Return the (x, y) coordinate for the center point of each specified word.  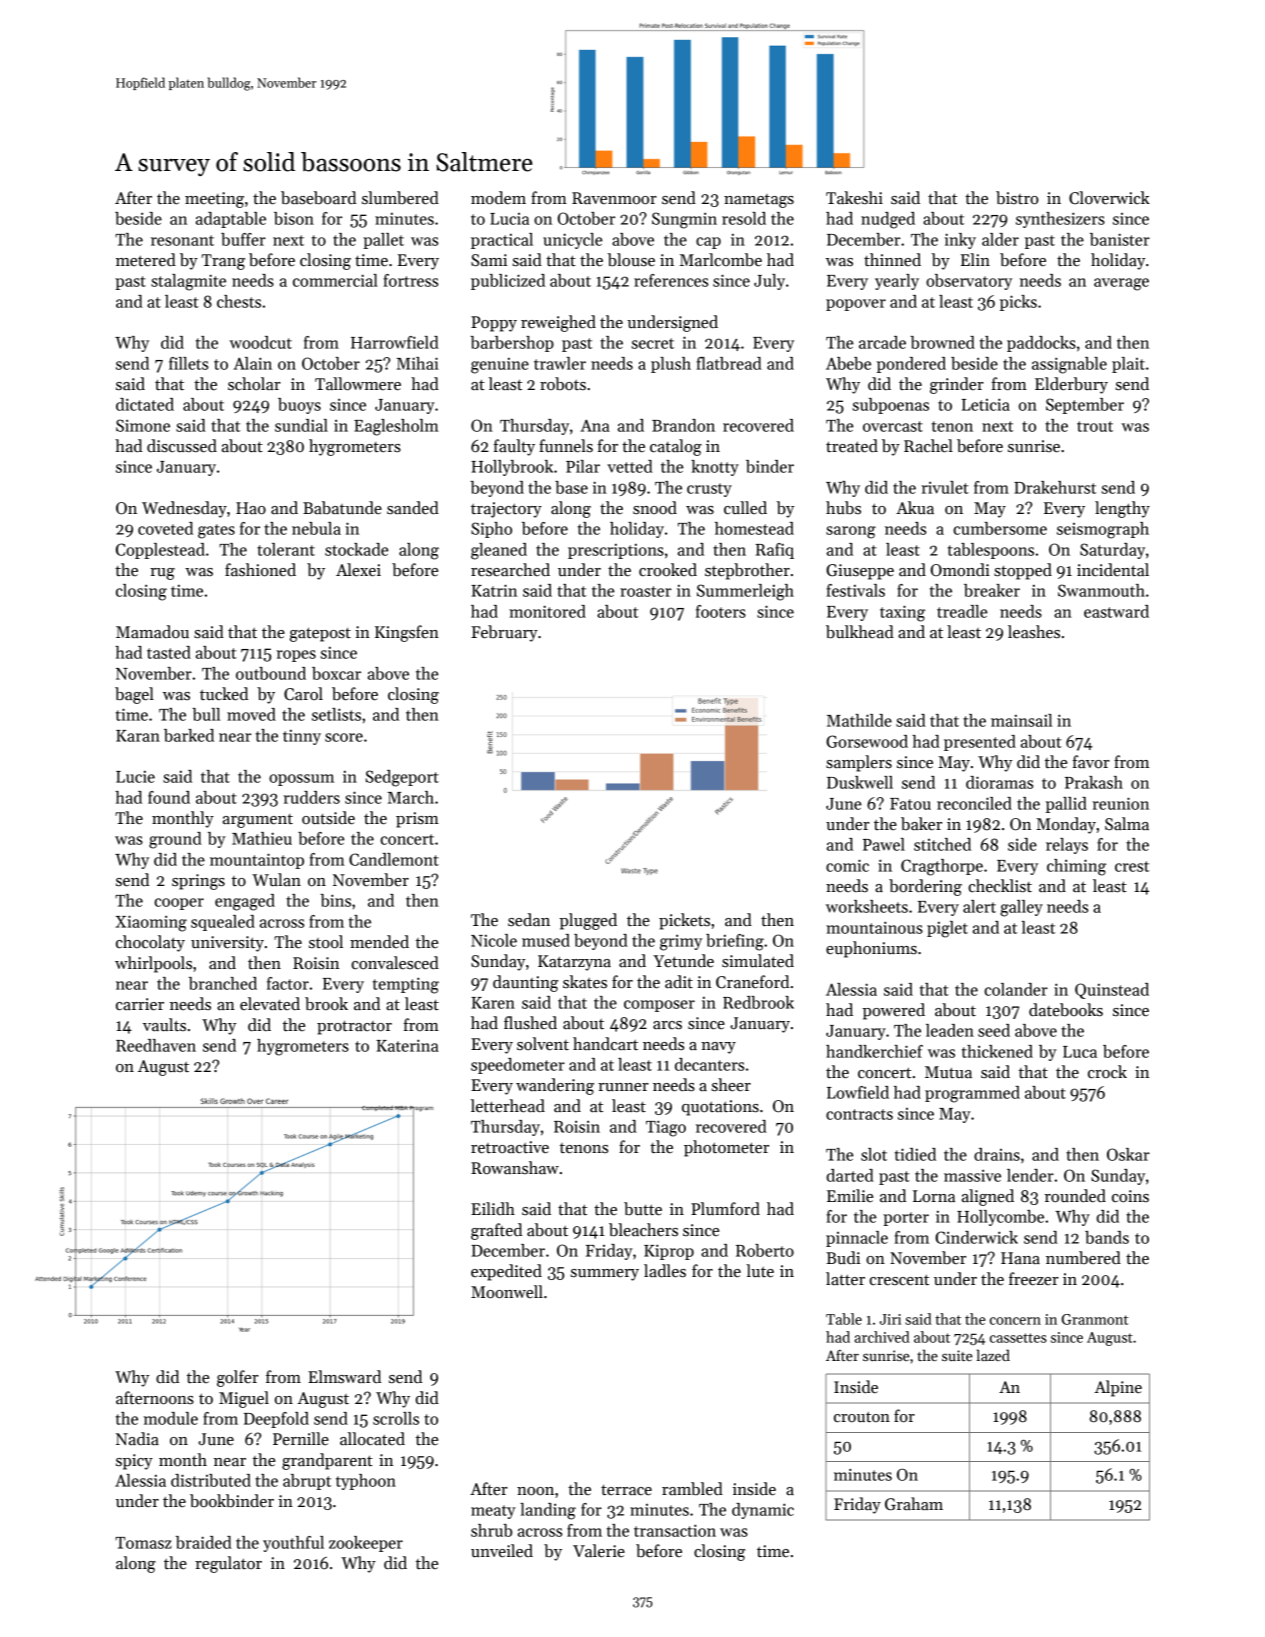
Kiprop (669, 1252)
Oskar (1128, 1154)
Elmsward (344, 1377)
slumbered (400, 198)
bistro (1017, 198)
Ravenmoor (614, 198)
